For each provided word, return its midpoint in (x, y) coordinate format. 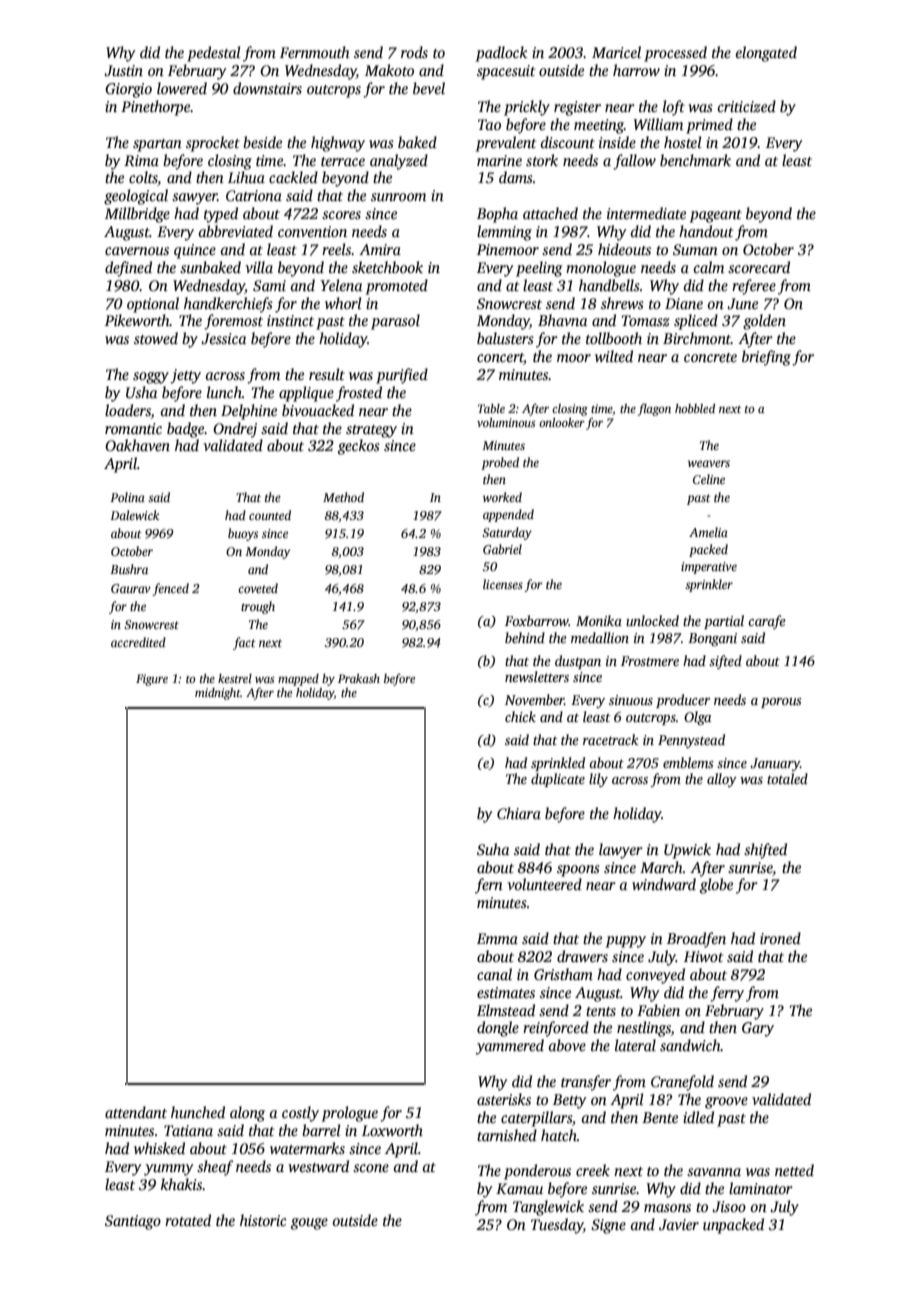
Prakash (359, 678)
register (577, 108)
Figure (152, 680)
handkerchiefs (228, 305)
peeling (539, 269)
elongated (766, 54)
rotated (188, 1220)
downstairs (267, 88)
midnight (218, 694)
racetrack (611, 739)
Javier (679, 1224)
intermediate (646, 213)
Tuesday (557, 1226)
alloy (722, 780)
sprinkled (558, 764)
